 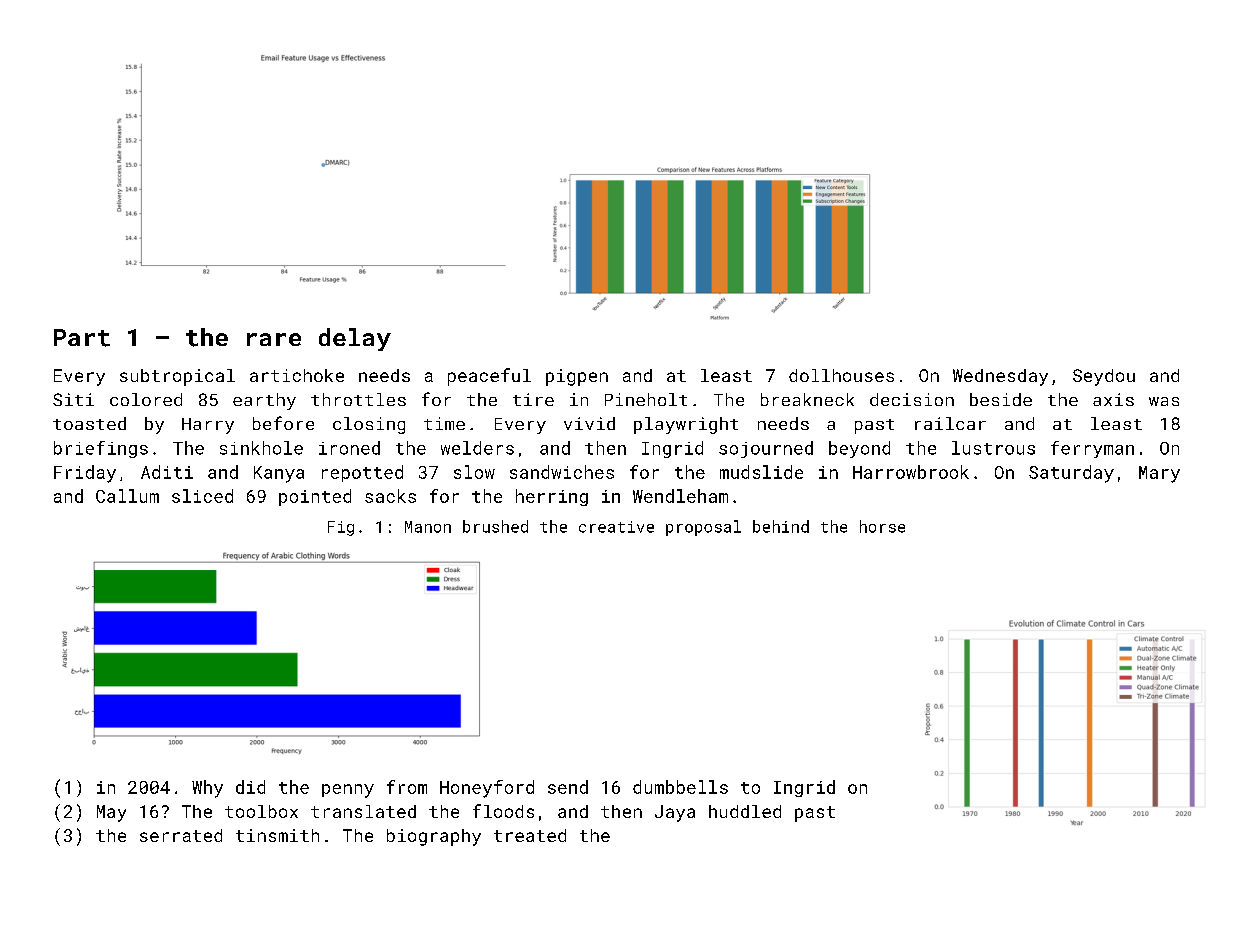 I want to click on did, so click(x=250, y=787).
